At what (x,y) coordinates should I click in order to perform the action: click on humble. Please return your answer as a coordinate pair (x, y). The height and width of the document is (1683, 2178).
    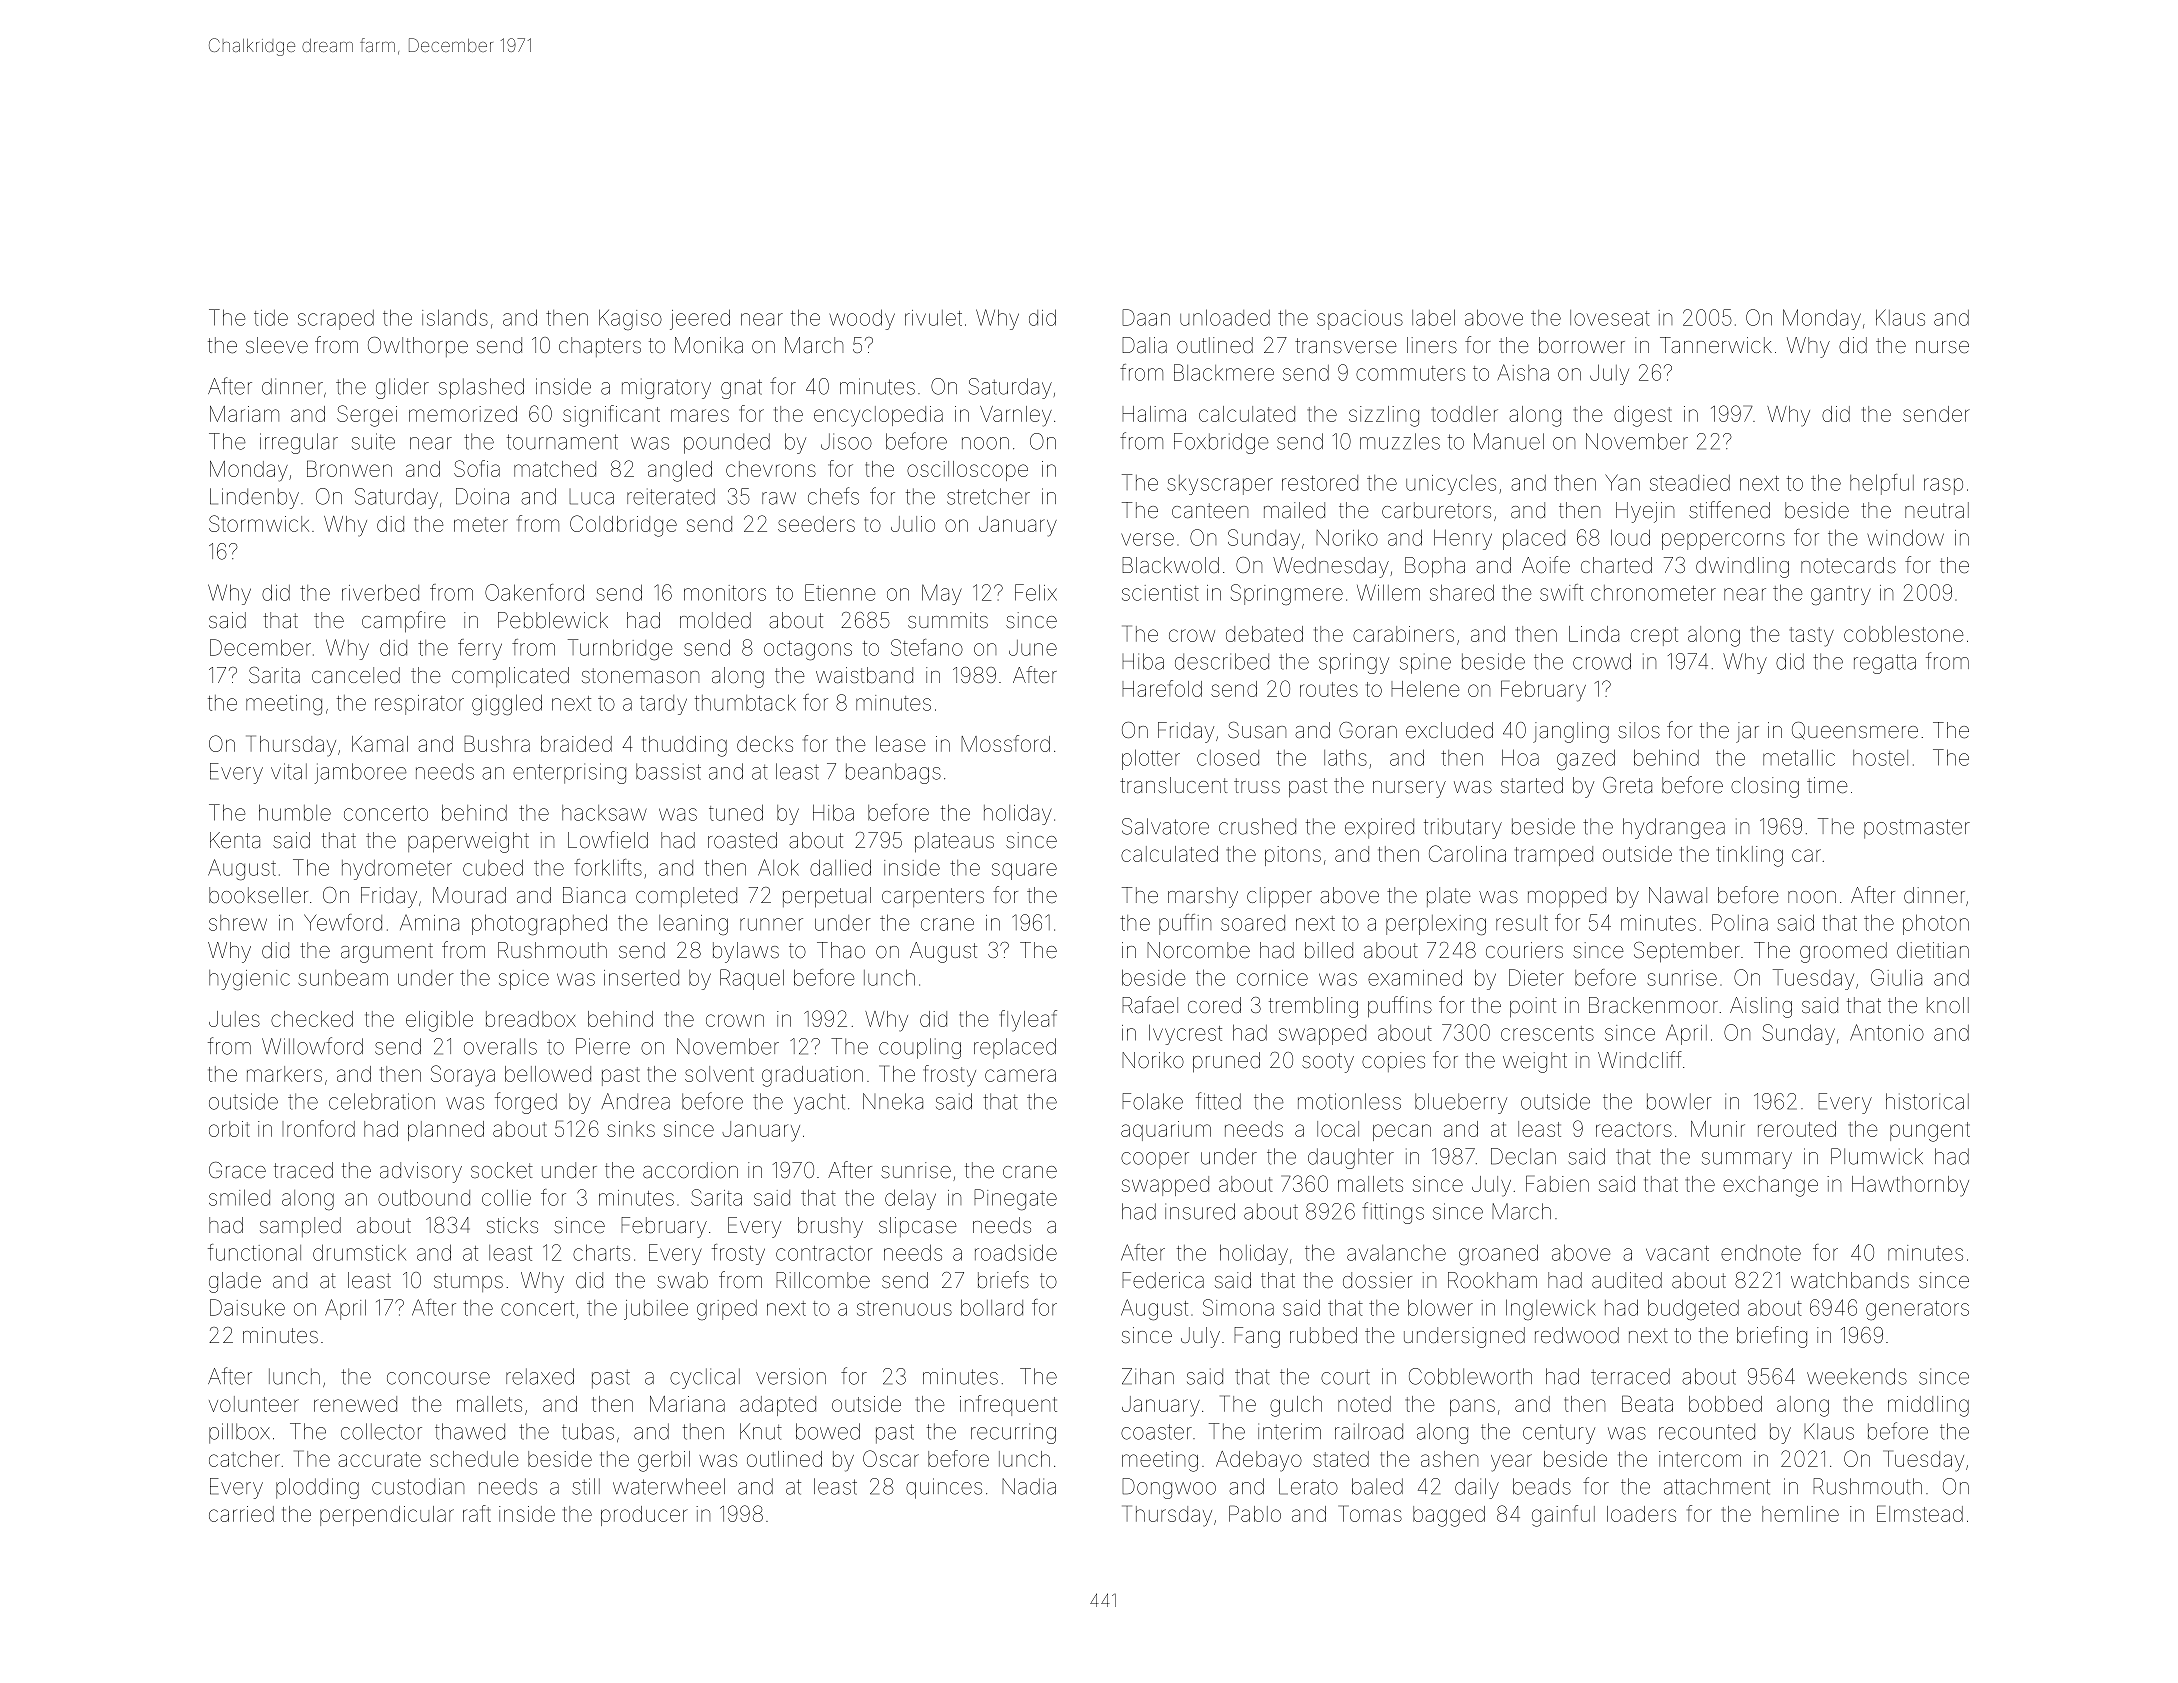
    Looking at the image, I should click on (295, 812).
